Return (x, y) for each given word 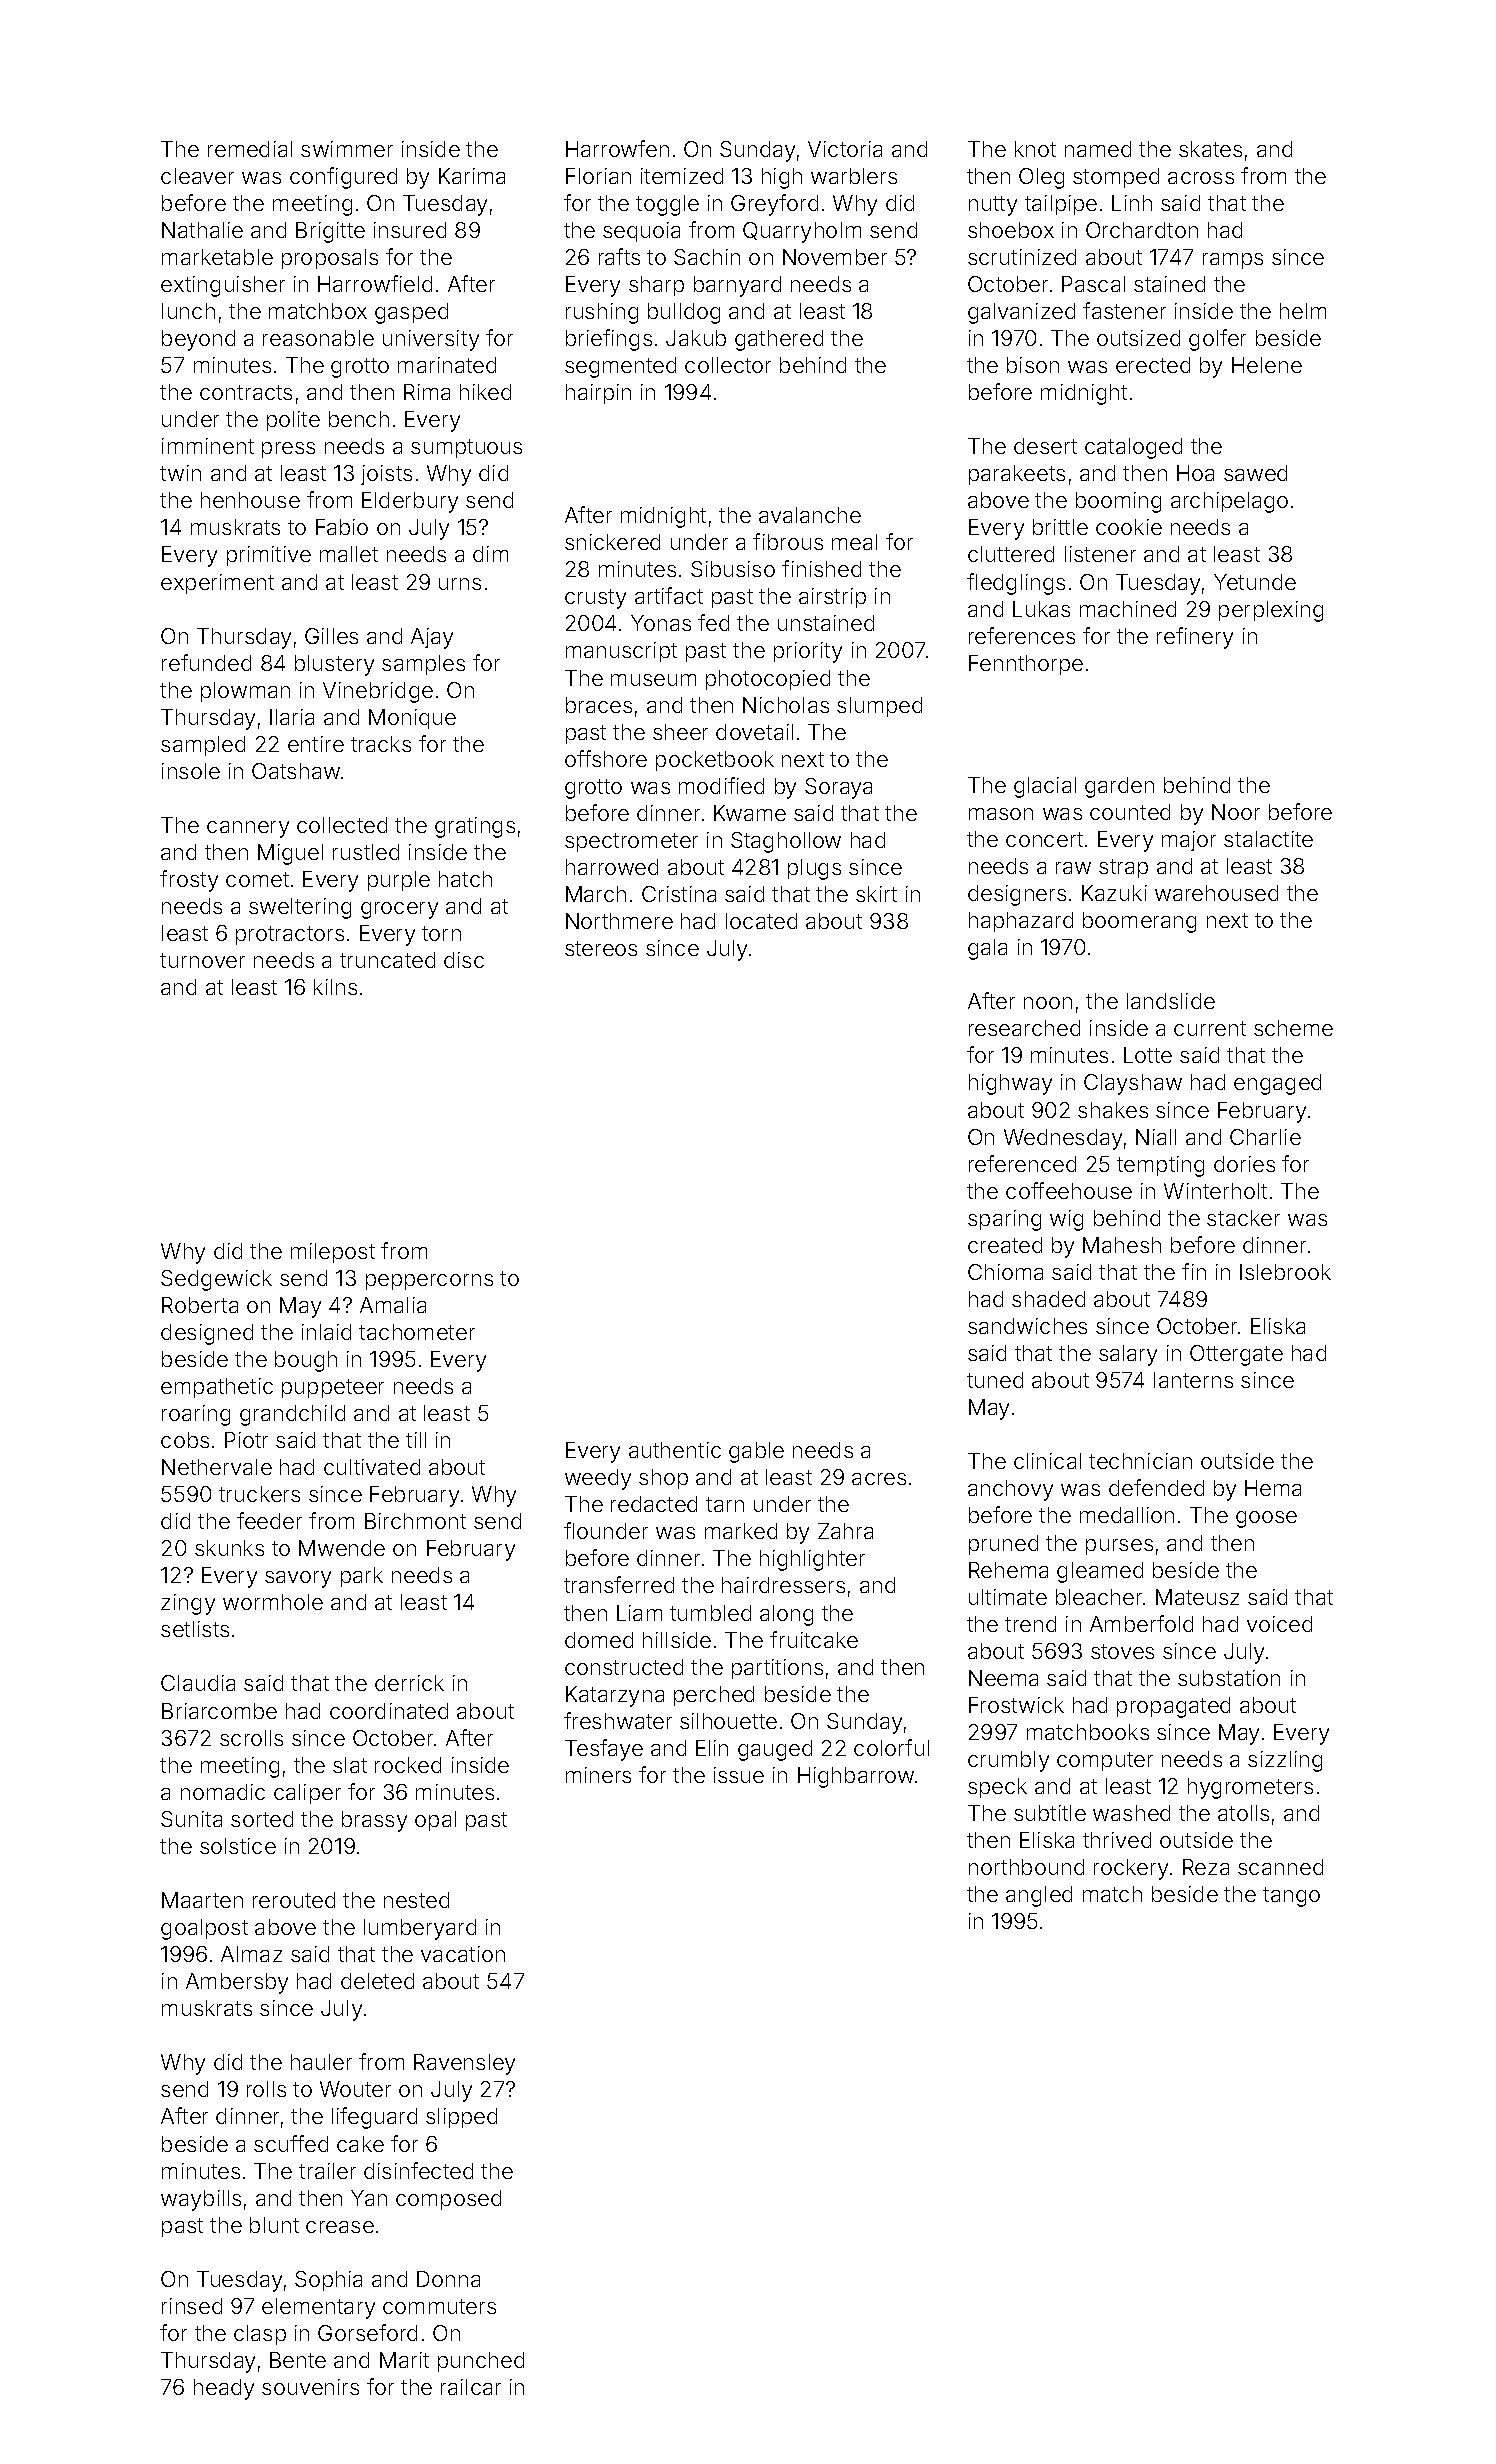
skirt (876, 894)
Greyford (774, 205)
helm (1303, 311)
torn (441, 933)
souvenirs (310, 2387)
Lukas (1041, 609)
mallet (349, 554)
